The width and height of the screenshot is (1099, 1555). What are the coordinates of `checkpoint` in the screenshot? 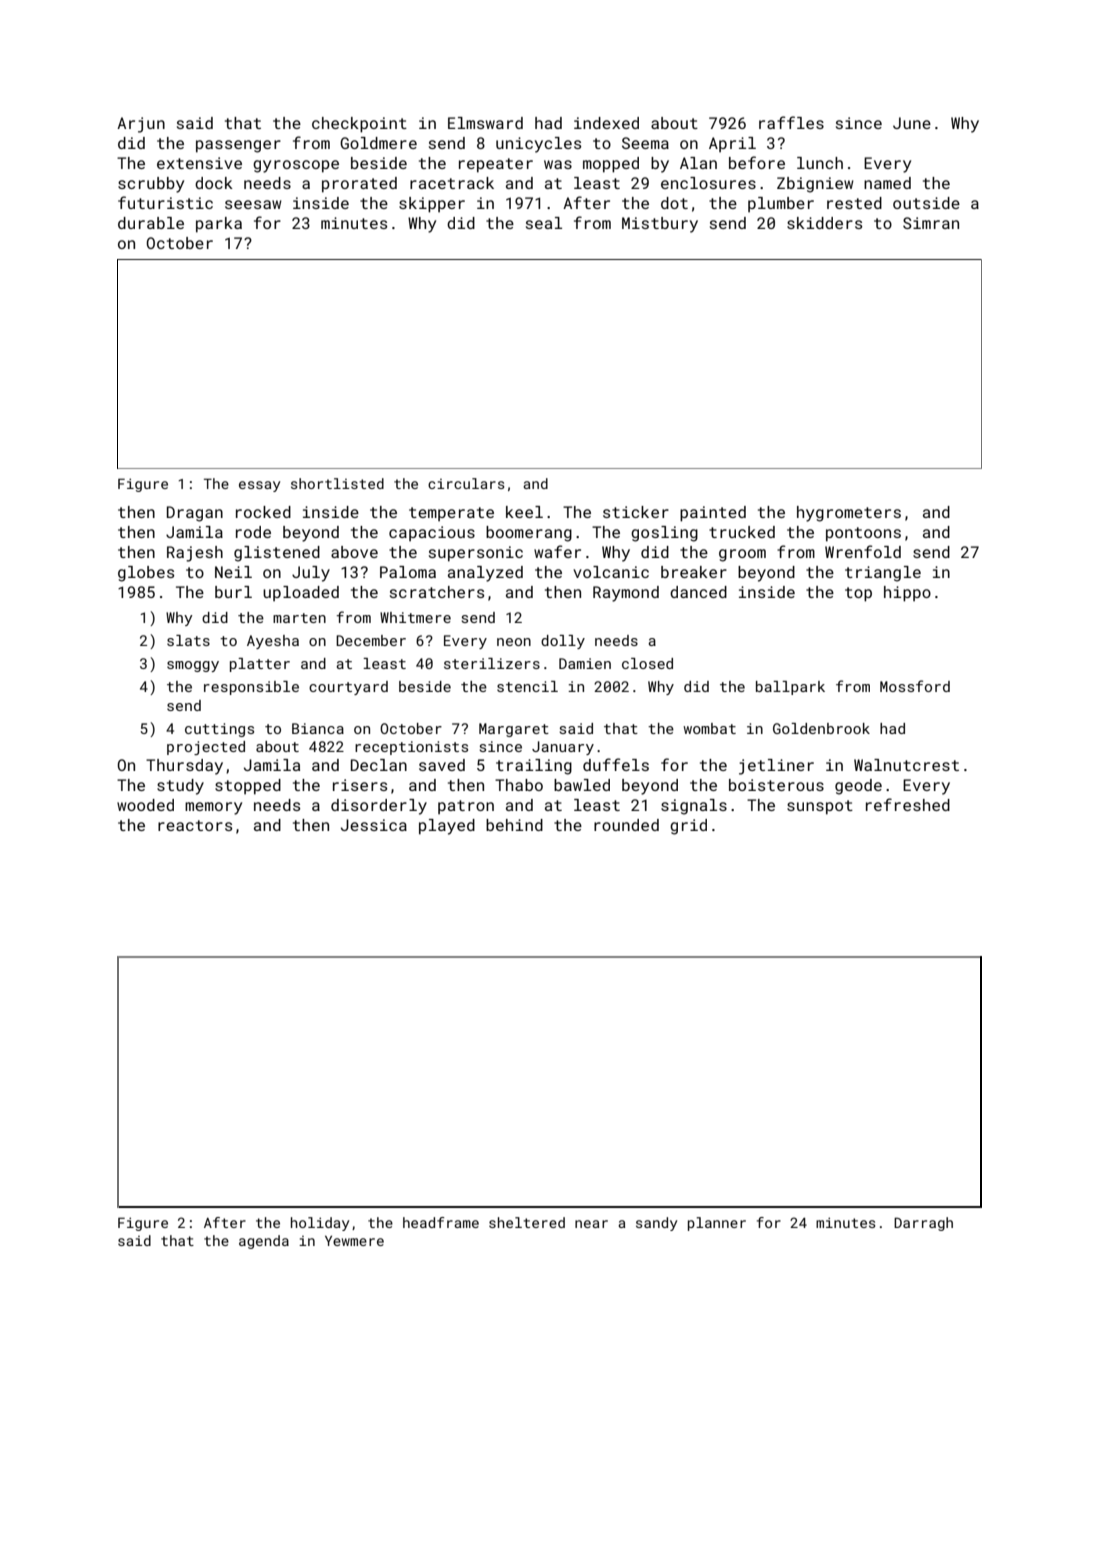 It's located at (359, 125).
